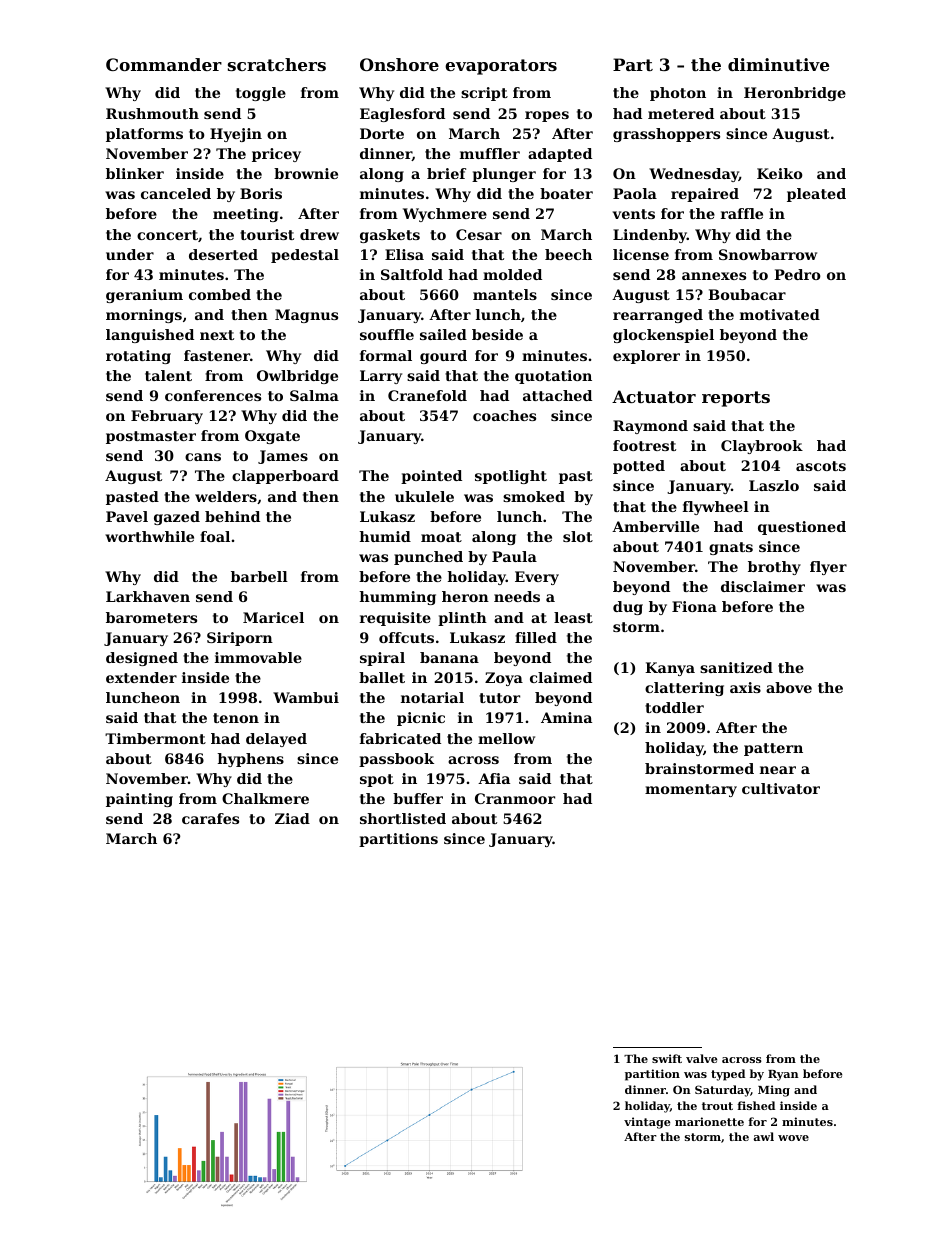 The width and height of the page is (952, 1233). Describe the element at coordinates (778, 770) in the page. I see `near` at that location.
